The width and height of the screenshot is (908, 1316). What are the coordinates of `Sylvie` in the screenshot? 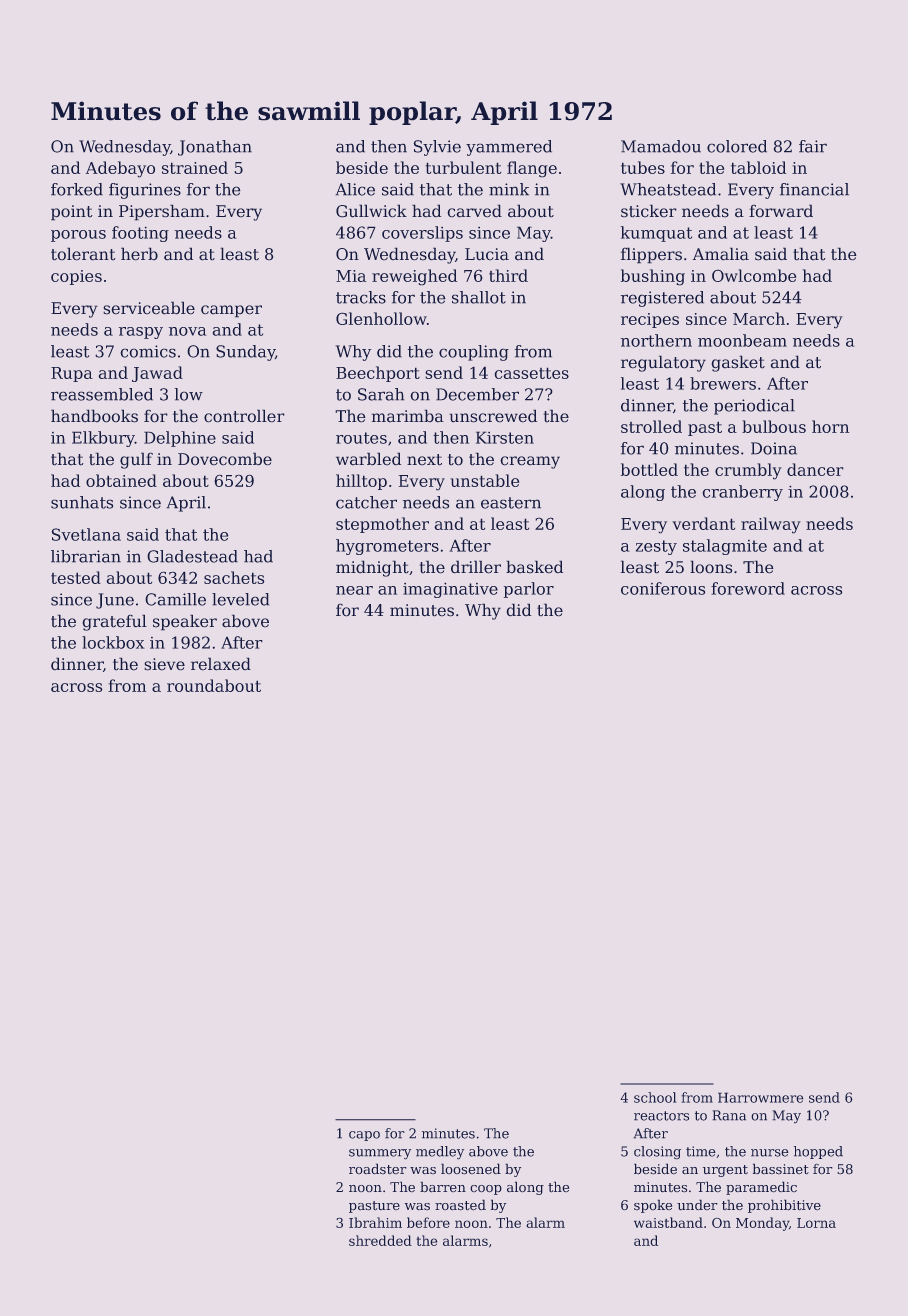 It's located at (437, 148).
